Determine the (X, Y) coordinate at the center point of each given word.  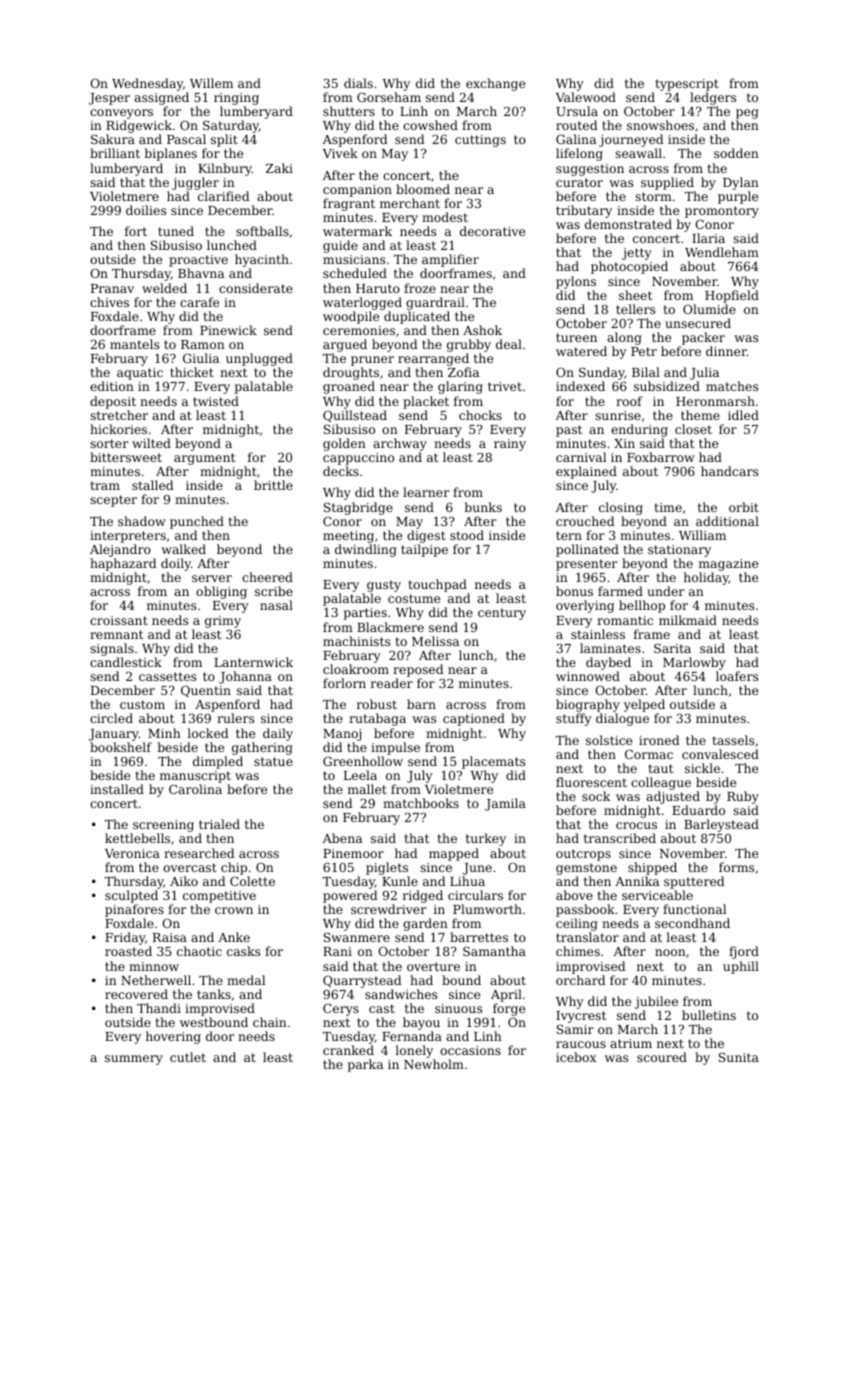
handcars (729, 471)
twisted (216, 401)
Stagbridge (358, 508)
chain (270, 1022)
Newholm (434, 1064)
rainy (510, 445)
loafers (737, 676)
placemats (493, 762)
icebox (576, 1057)
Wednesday (147, 84)
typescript (687, 85)
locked (207, 733)
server (212, 578)
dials (358, 83)
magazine (728, 565)
